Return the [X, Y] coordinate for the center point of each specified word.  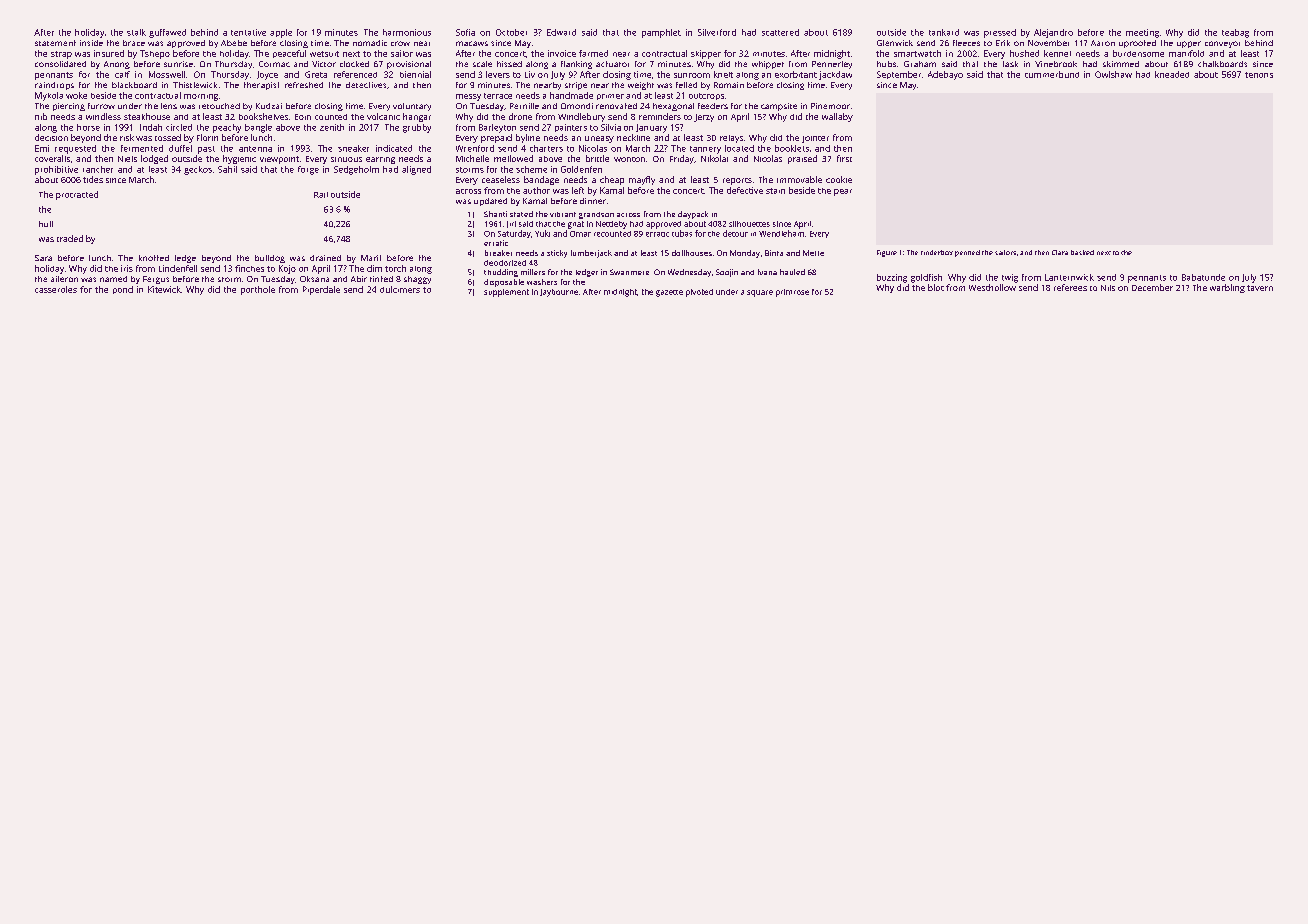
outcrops [706, 96]
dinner [593, 201]
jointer [815, 139]
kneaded [1172, 74]
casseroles [56, 289]
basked [1082, 252]
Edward [561, 32]
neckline [633, 137]
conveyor [1222, 44]
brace [134, 43]
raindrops [54, 86]
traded [70, 238]
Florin [207, 137]
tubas [682, 233]
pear [843, 192]
